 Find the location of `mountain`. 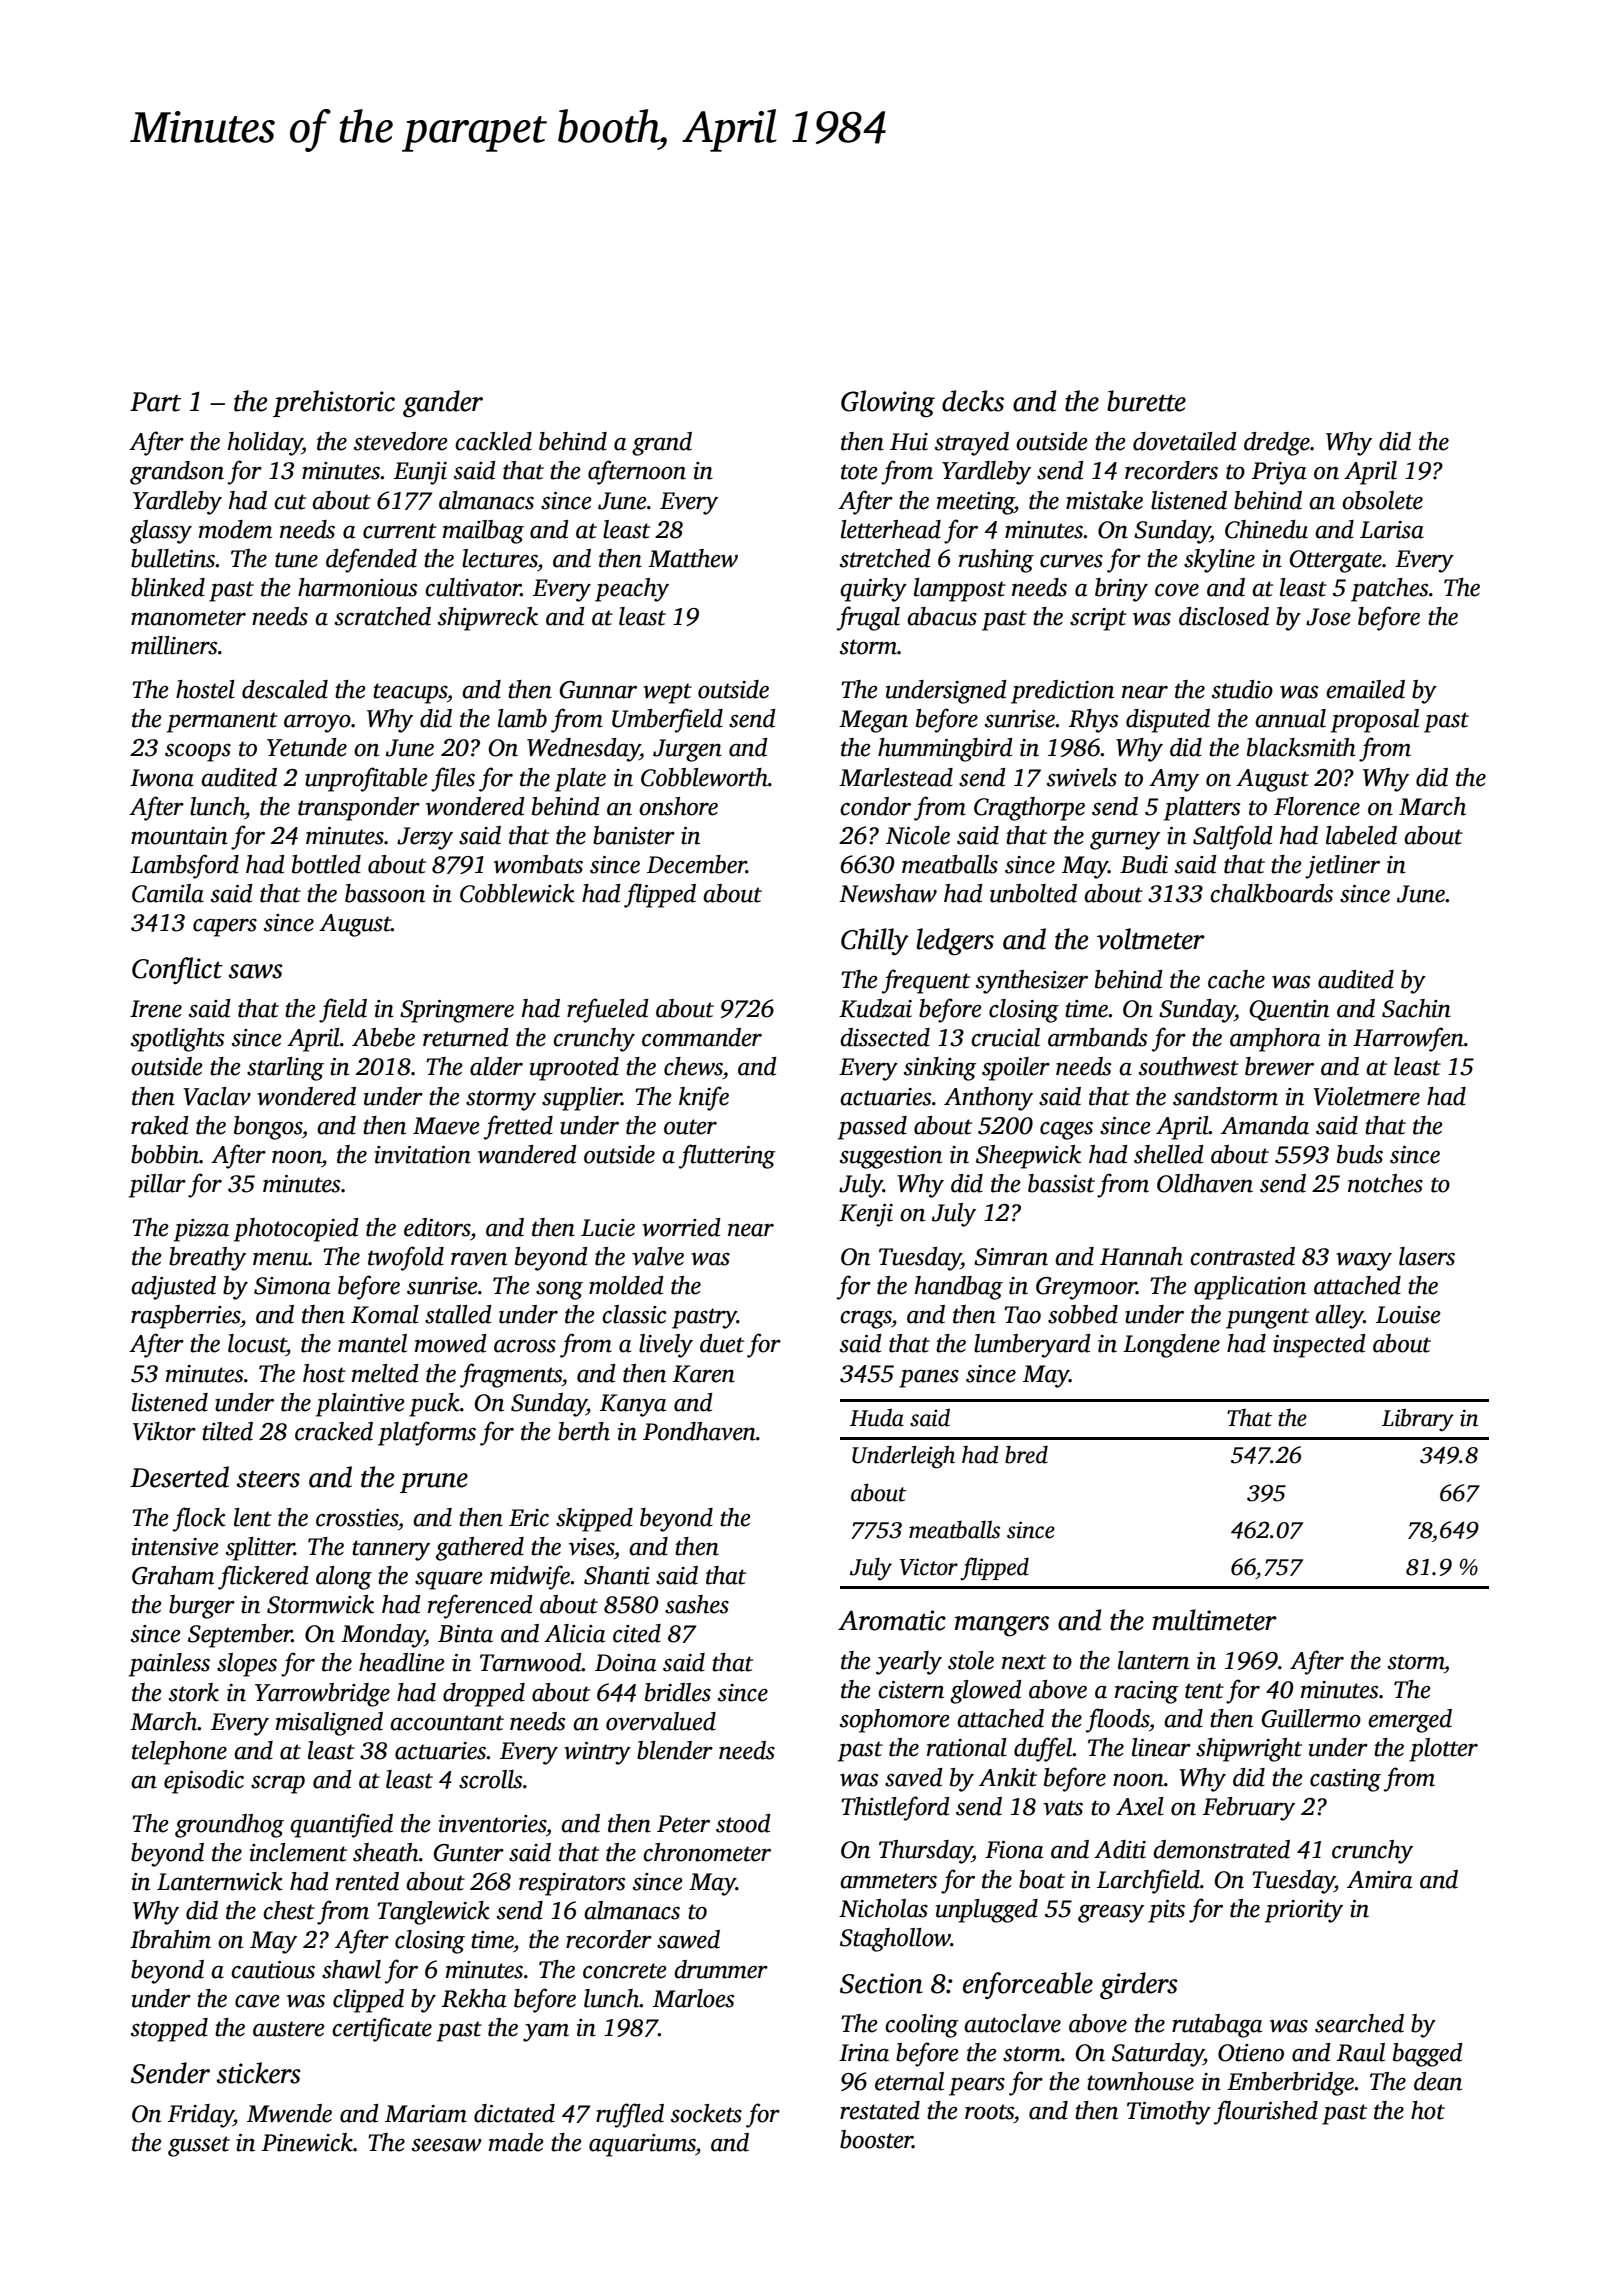

mountain is located at coordinates (179, 836).
